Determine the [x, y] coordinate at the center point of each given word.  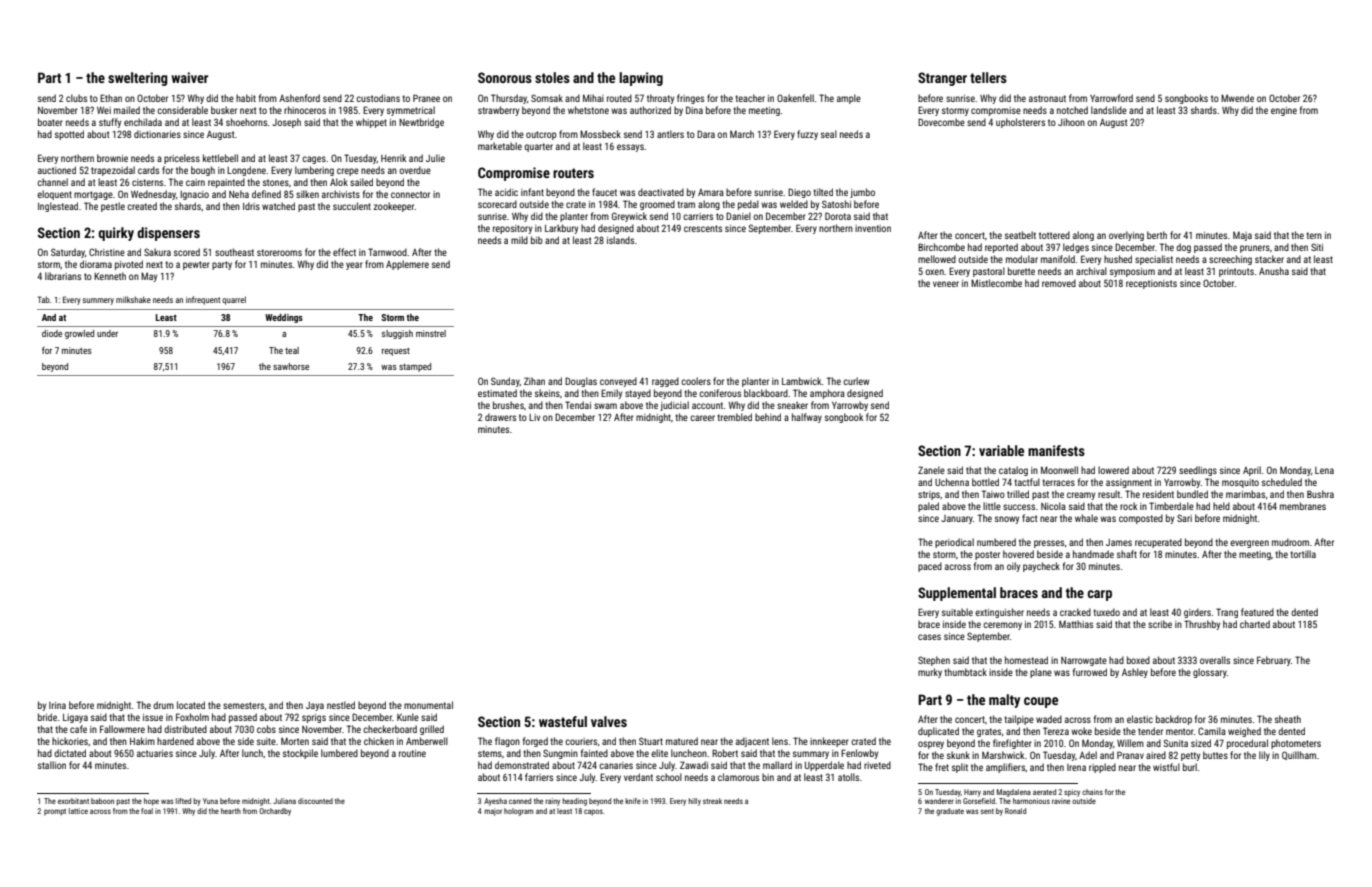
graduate [950, 812]
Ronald [1015, 811]
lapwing [641, 79]
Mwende [1237, 98]
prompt [55, 812]
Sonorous [505, 77]
